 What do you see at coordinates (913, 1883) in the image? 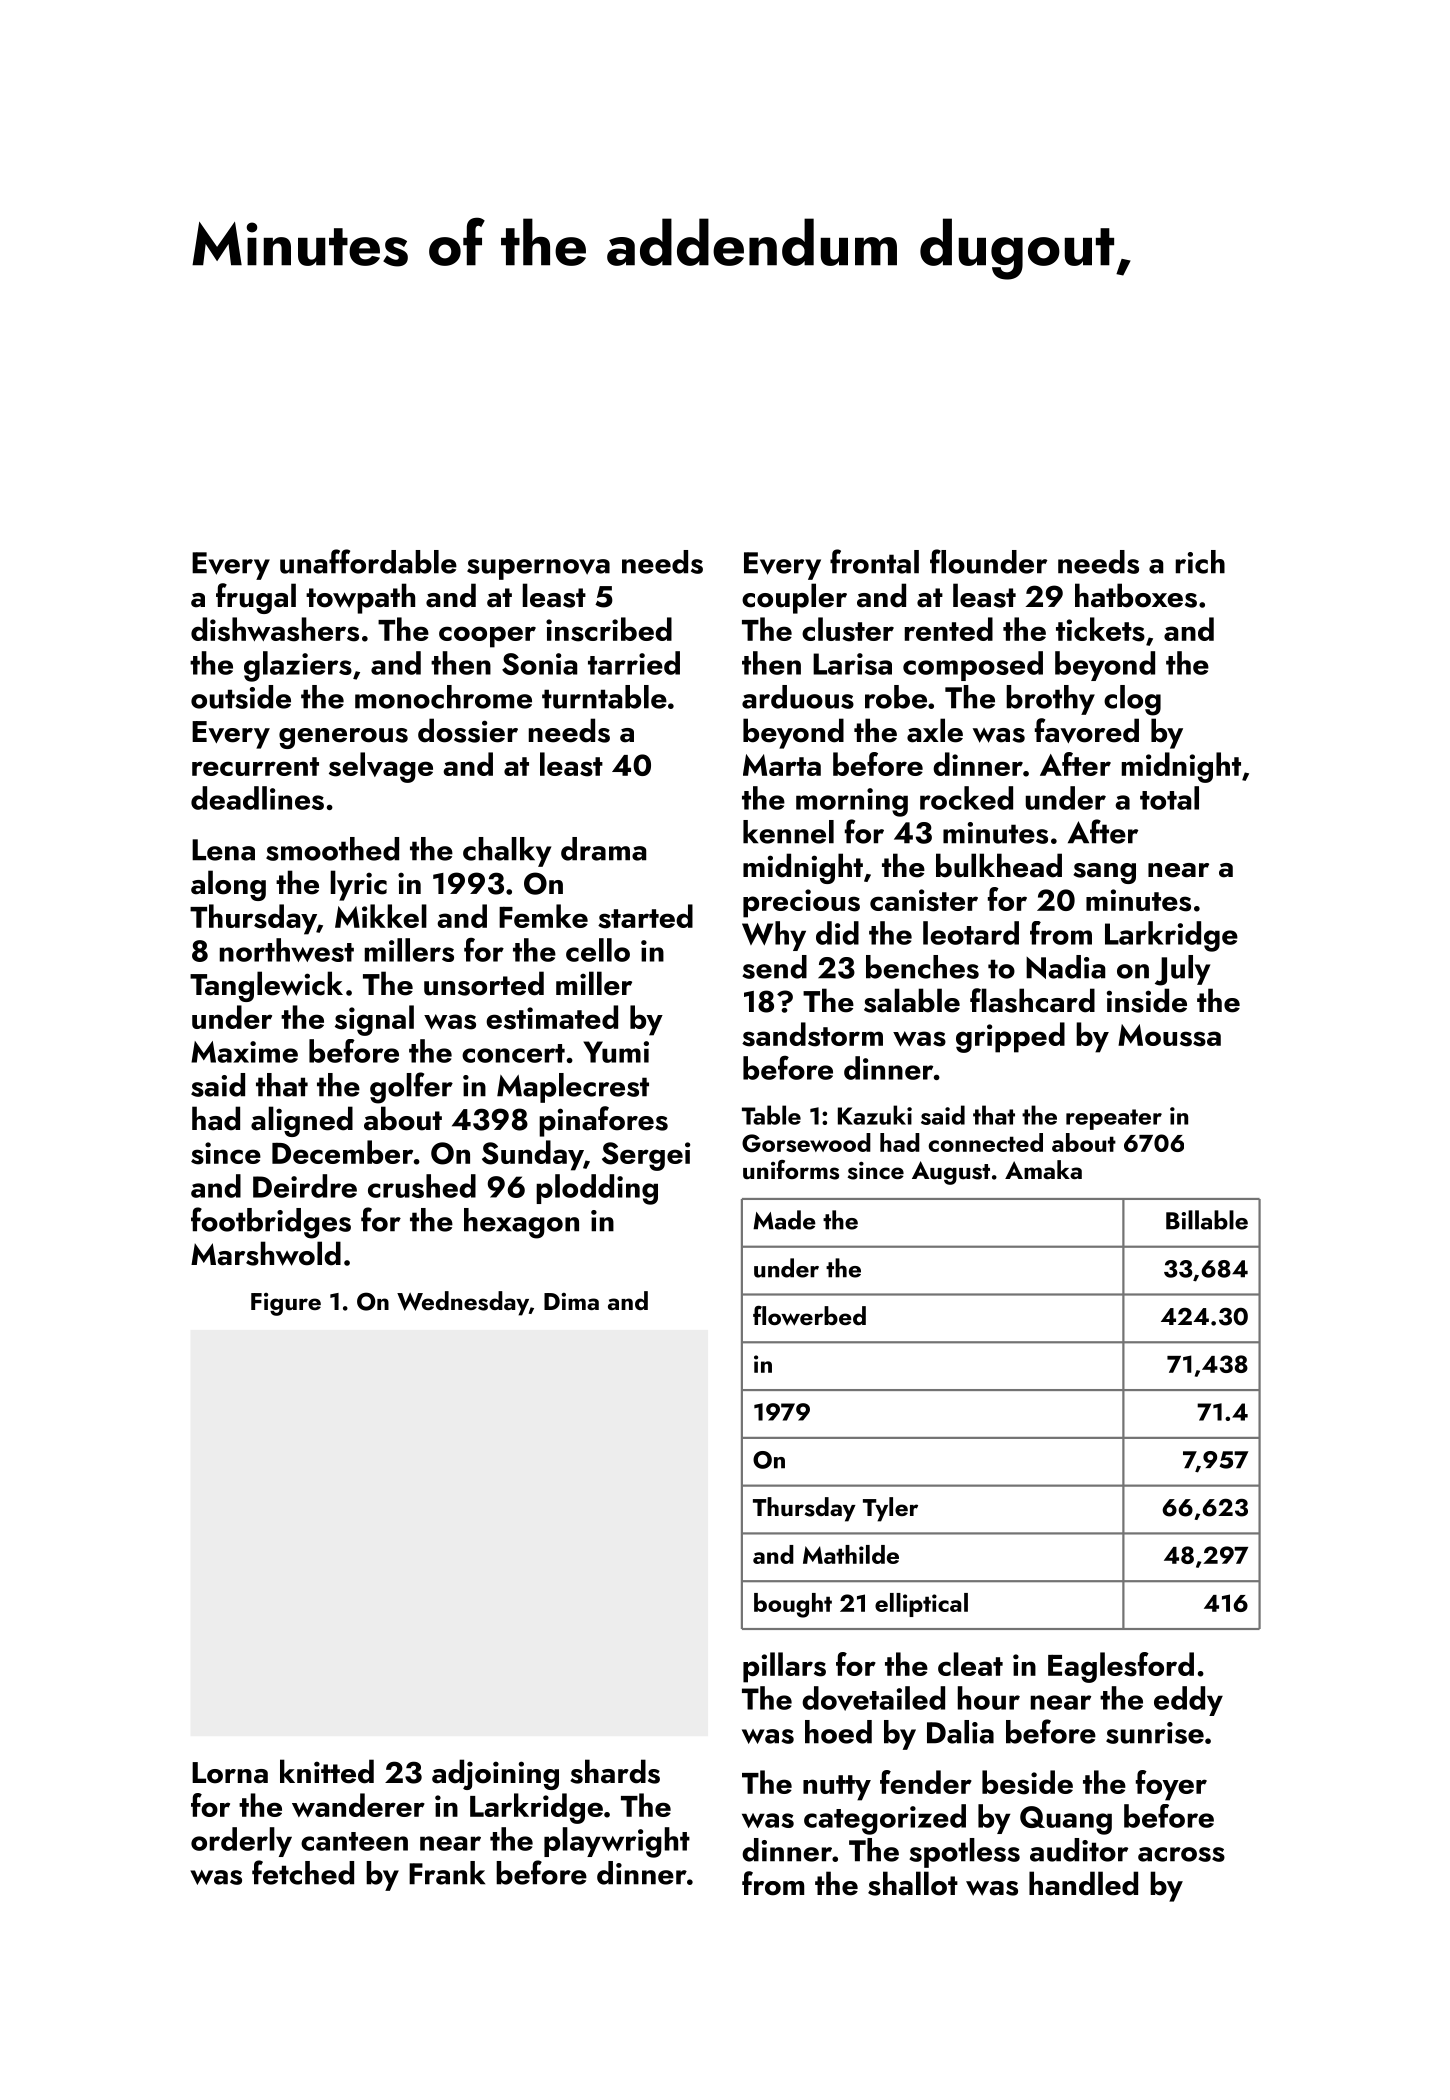
I see `shallot` at bounding box center [913, 1883].
